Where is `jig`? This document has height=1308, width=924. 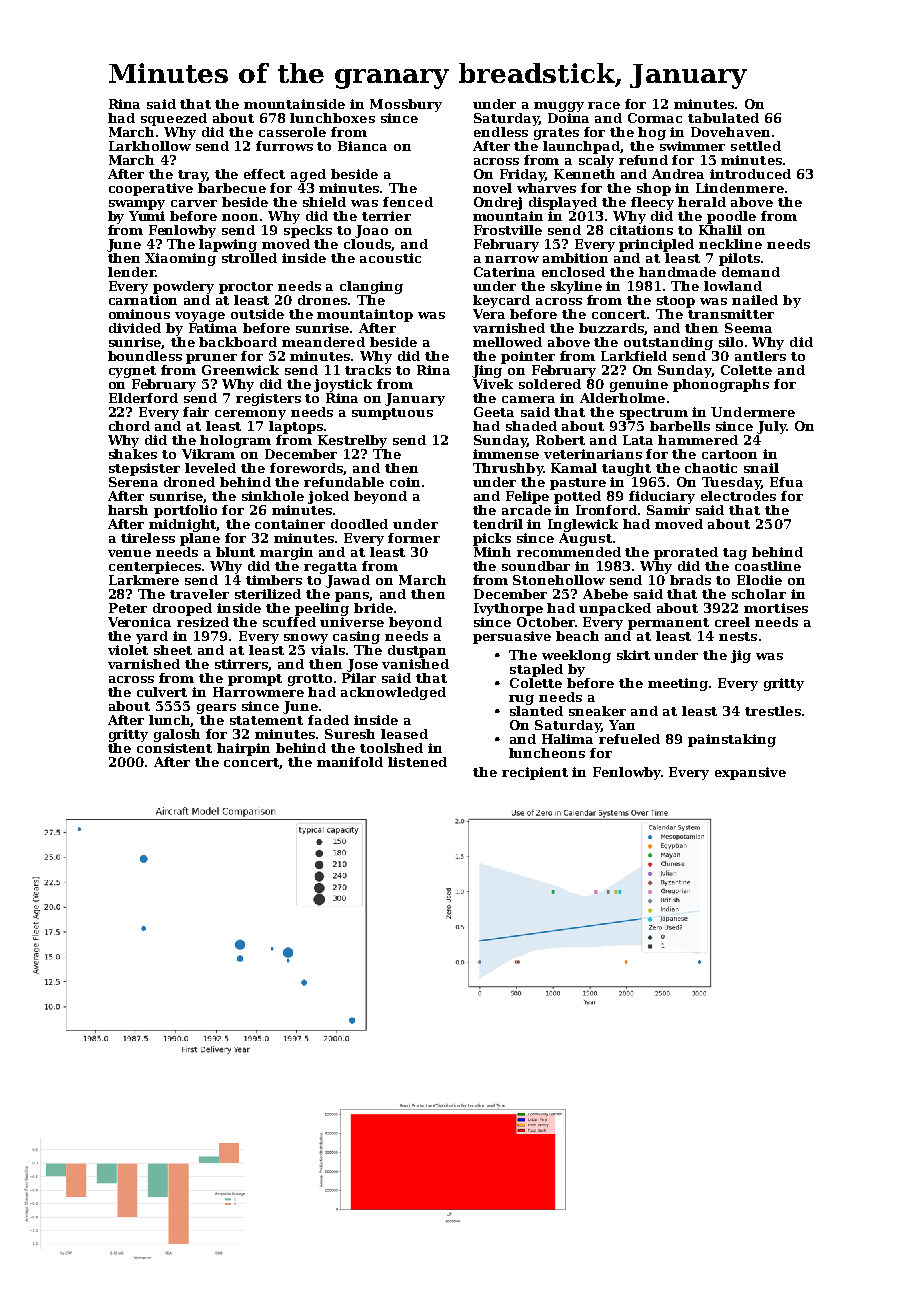
jig is located at coordinates (741, 656).
